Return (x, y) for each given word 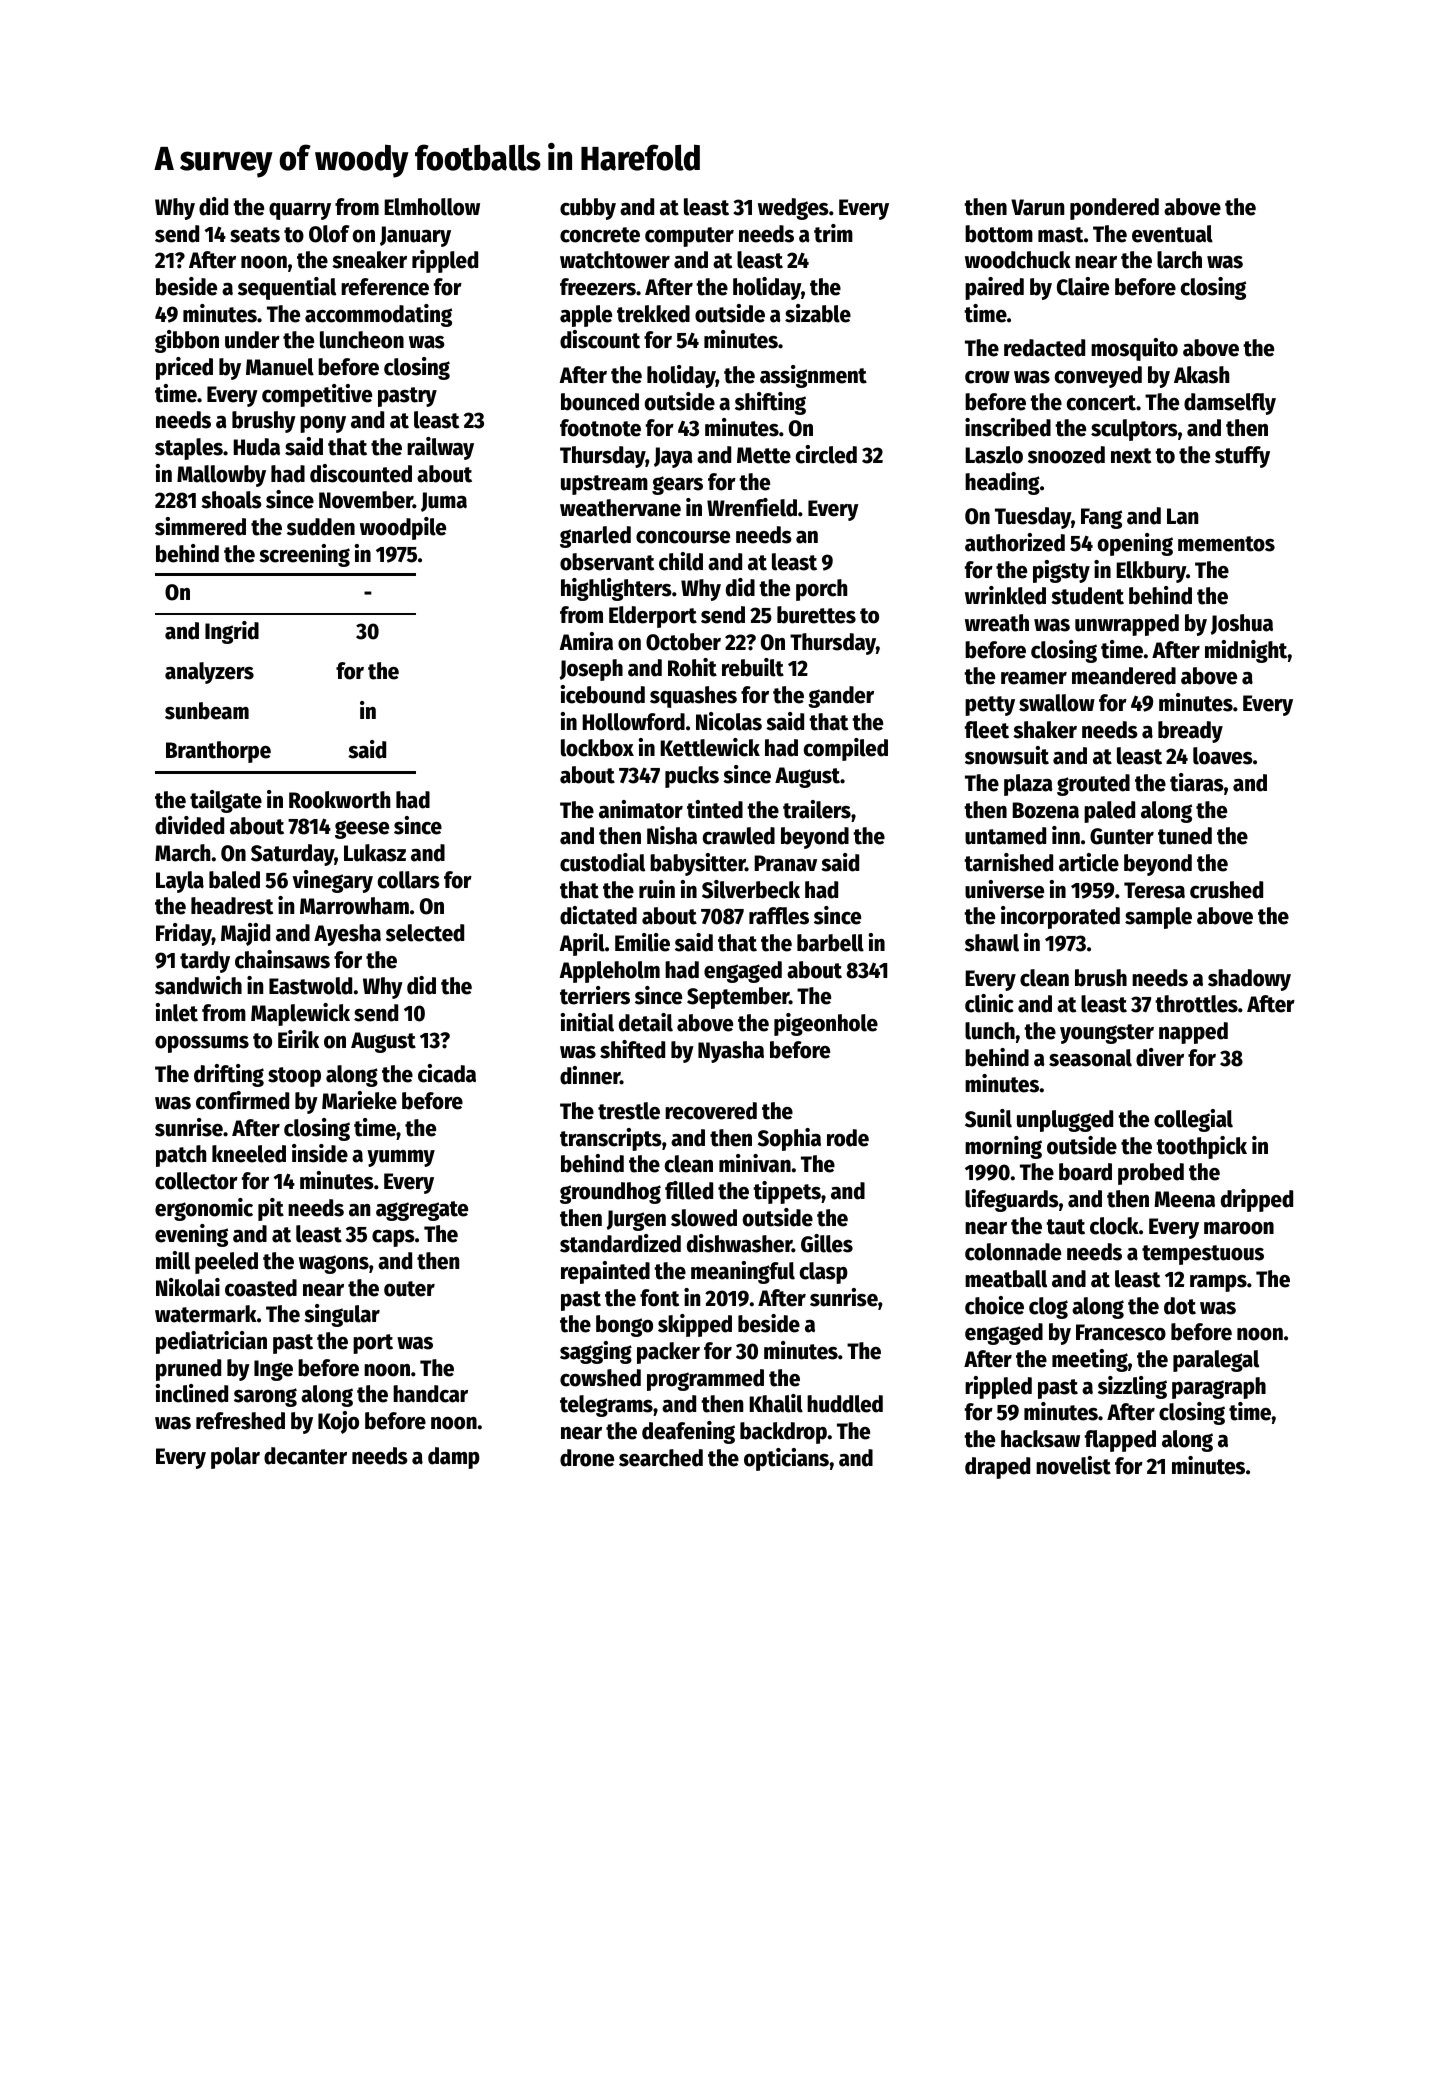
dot (1180, 1306)
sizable (818, 313)
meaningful (743, 1272)
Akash (1201, 375)
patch (181, 1156)
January (415, 236)
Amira (586, 641)
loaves (1223, 756)
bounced (600, 402)
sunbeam (207, 711)
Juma (444, 502)
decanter (305, 1456)
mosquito (1134, 349)
